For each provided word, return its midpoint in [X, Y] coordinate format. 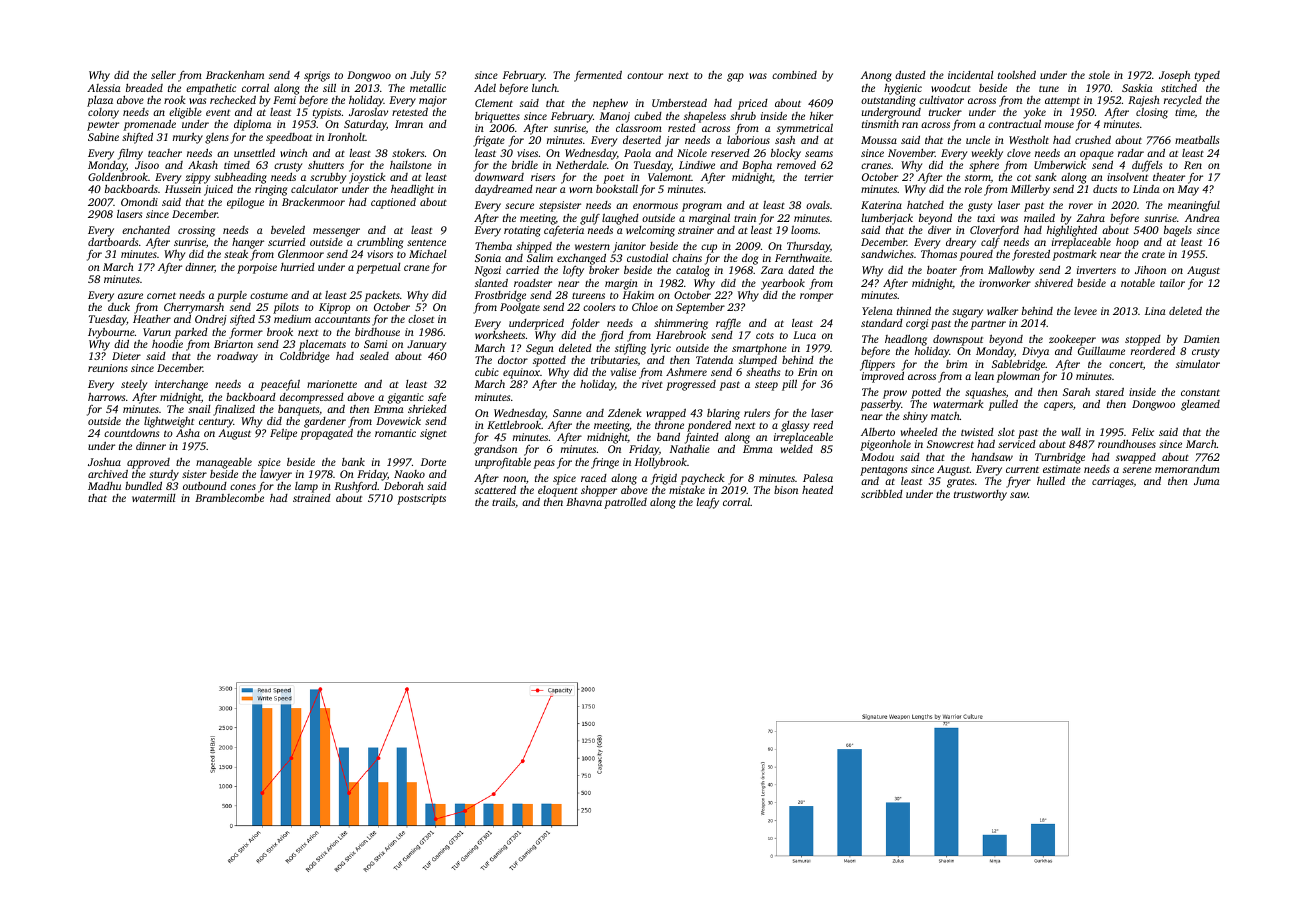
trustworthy [980, 495]
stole [1099, 75]
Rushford [355, 487]
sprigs [317, 76]
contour [645, 76]
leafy [708, 503]
